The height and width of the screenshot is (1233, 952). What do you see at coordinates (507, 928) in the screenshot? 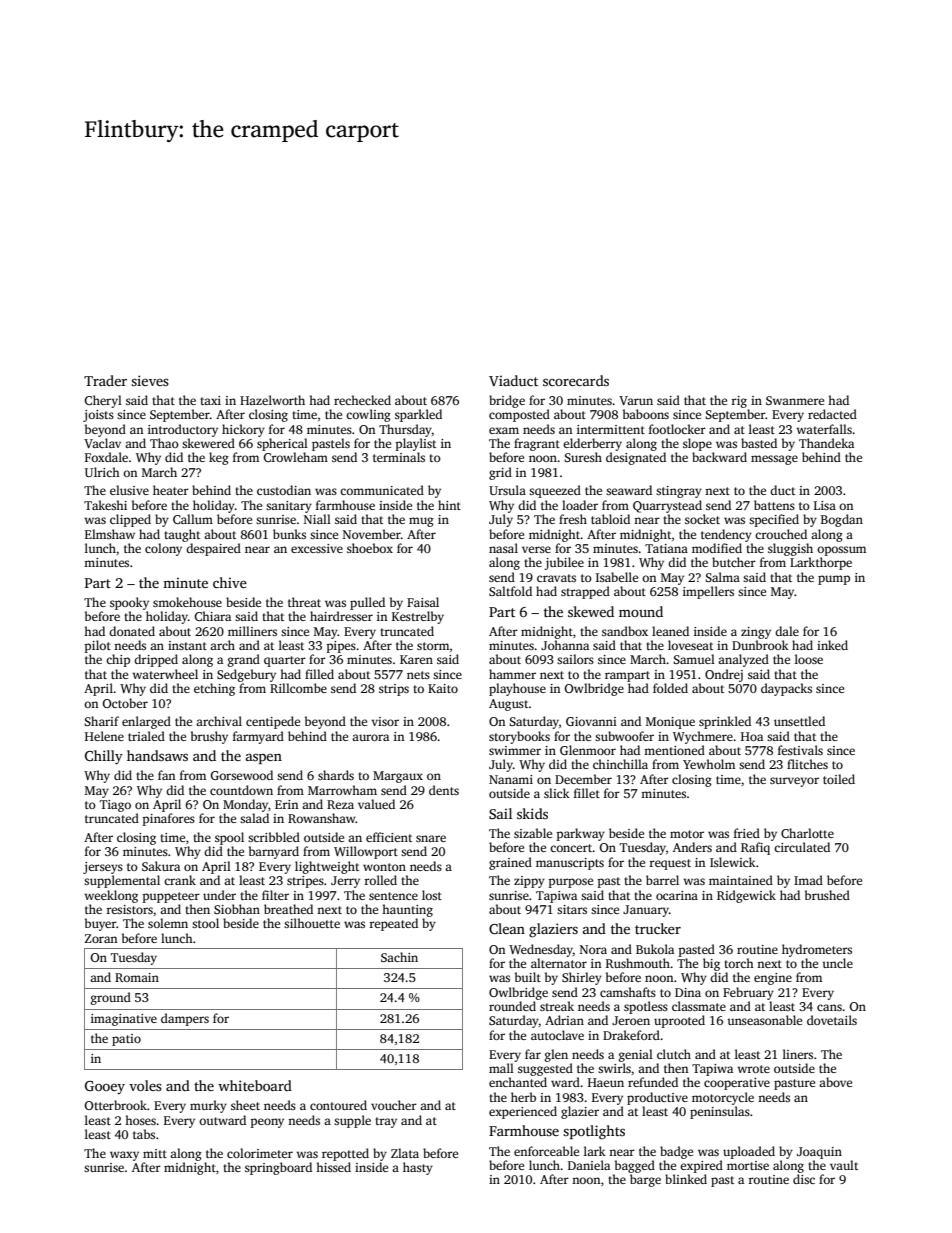
I see `Clean` at bounding box center [507, 928].
